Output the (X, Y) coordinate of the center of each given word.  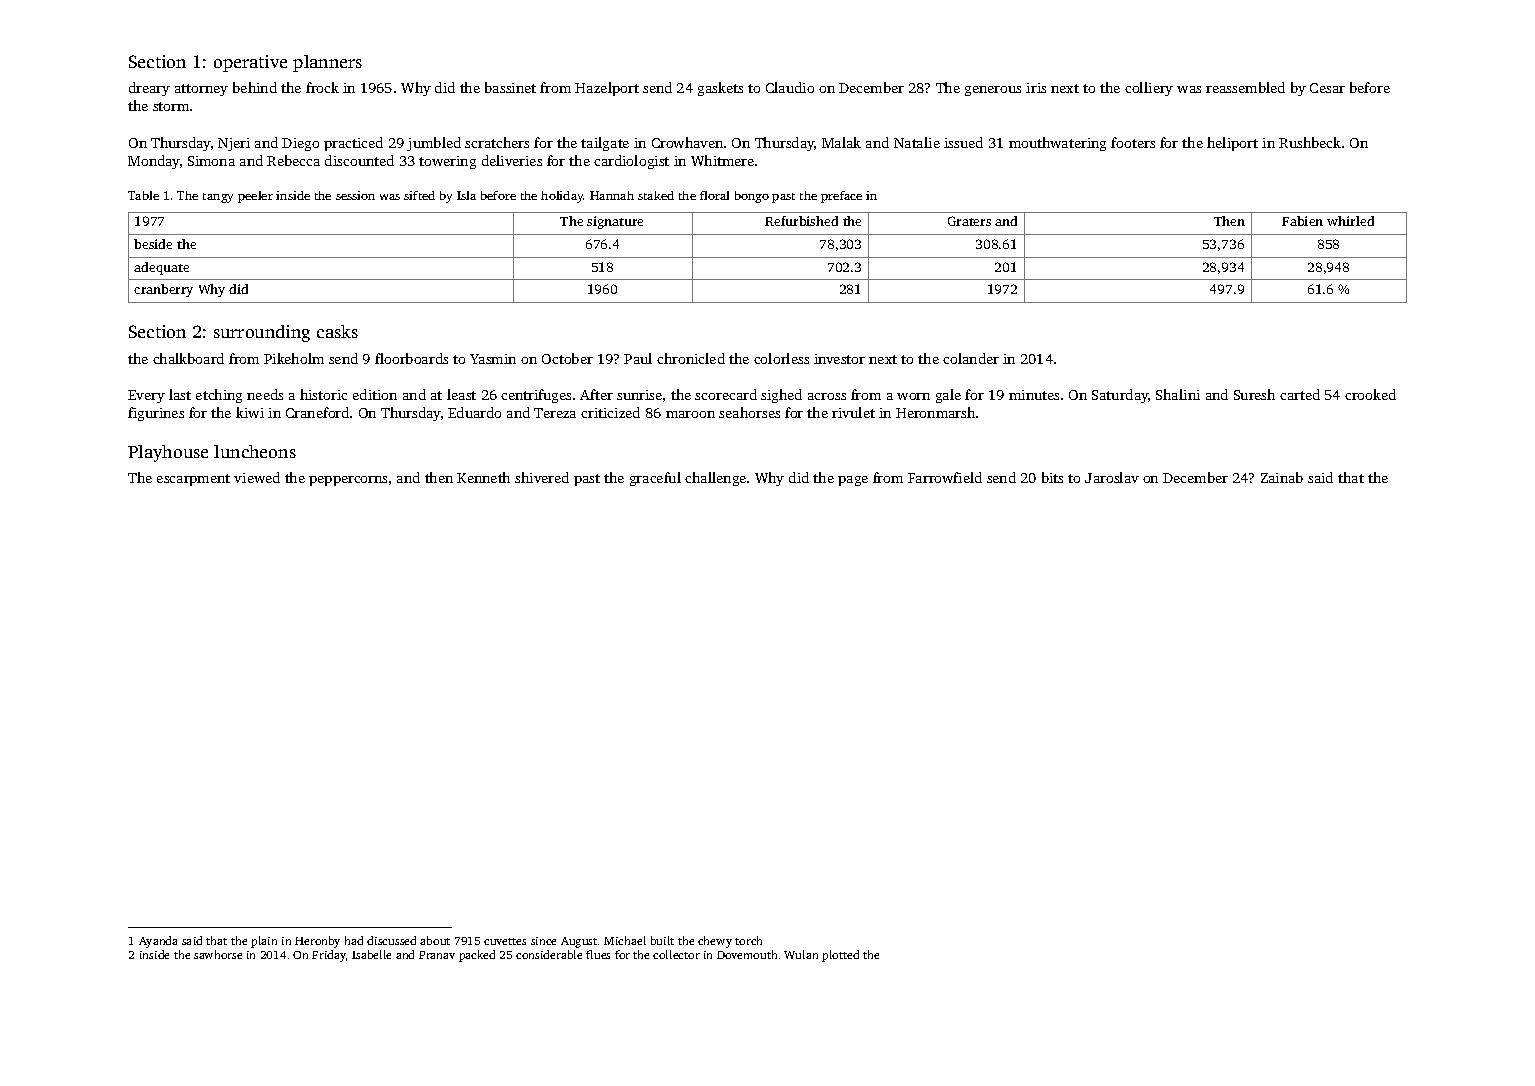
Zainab (1282, 477)
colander (971, 358)
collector (676, 954)
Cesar (1327, 88)
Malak (841, 142)
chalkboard (188, 358)
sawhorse (218, 954)
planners (327, 63)
